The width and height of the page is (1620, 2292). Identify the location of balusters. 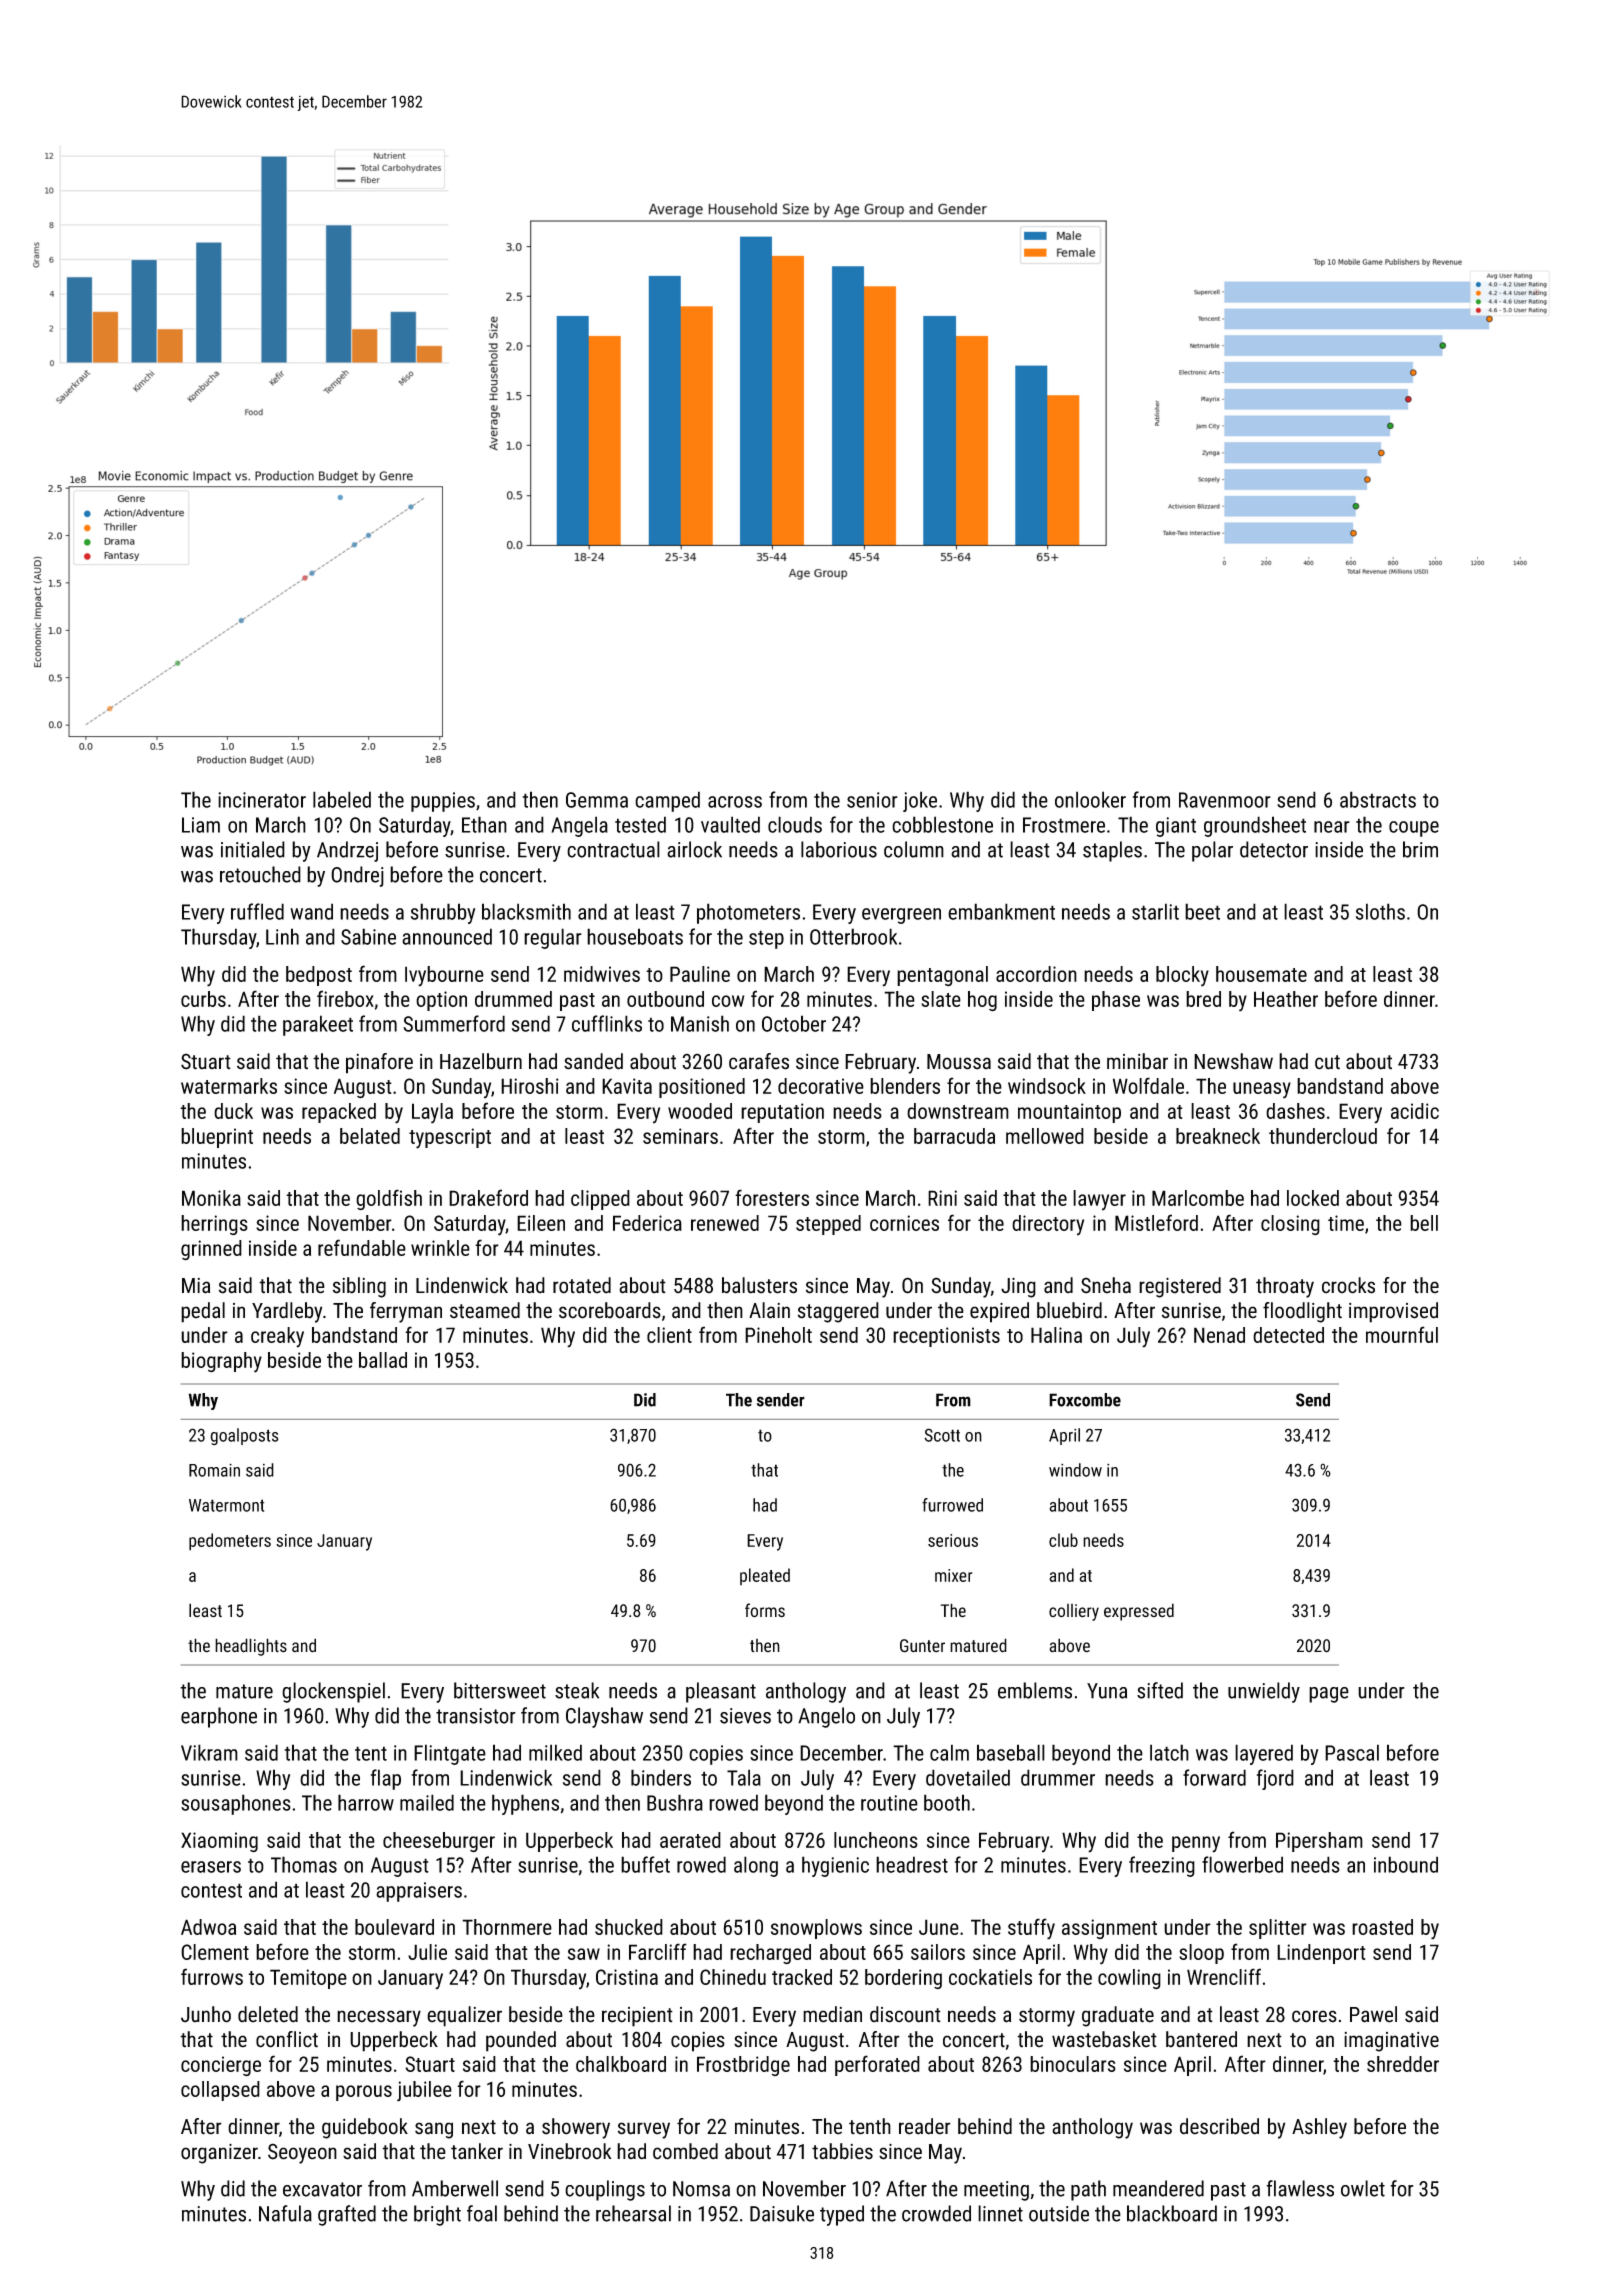
(759, 1285).
